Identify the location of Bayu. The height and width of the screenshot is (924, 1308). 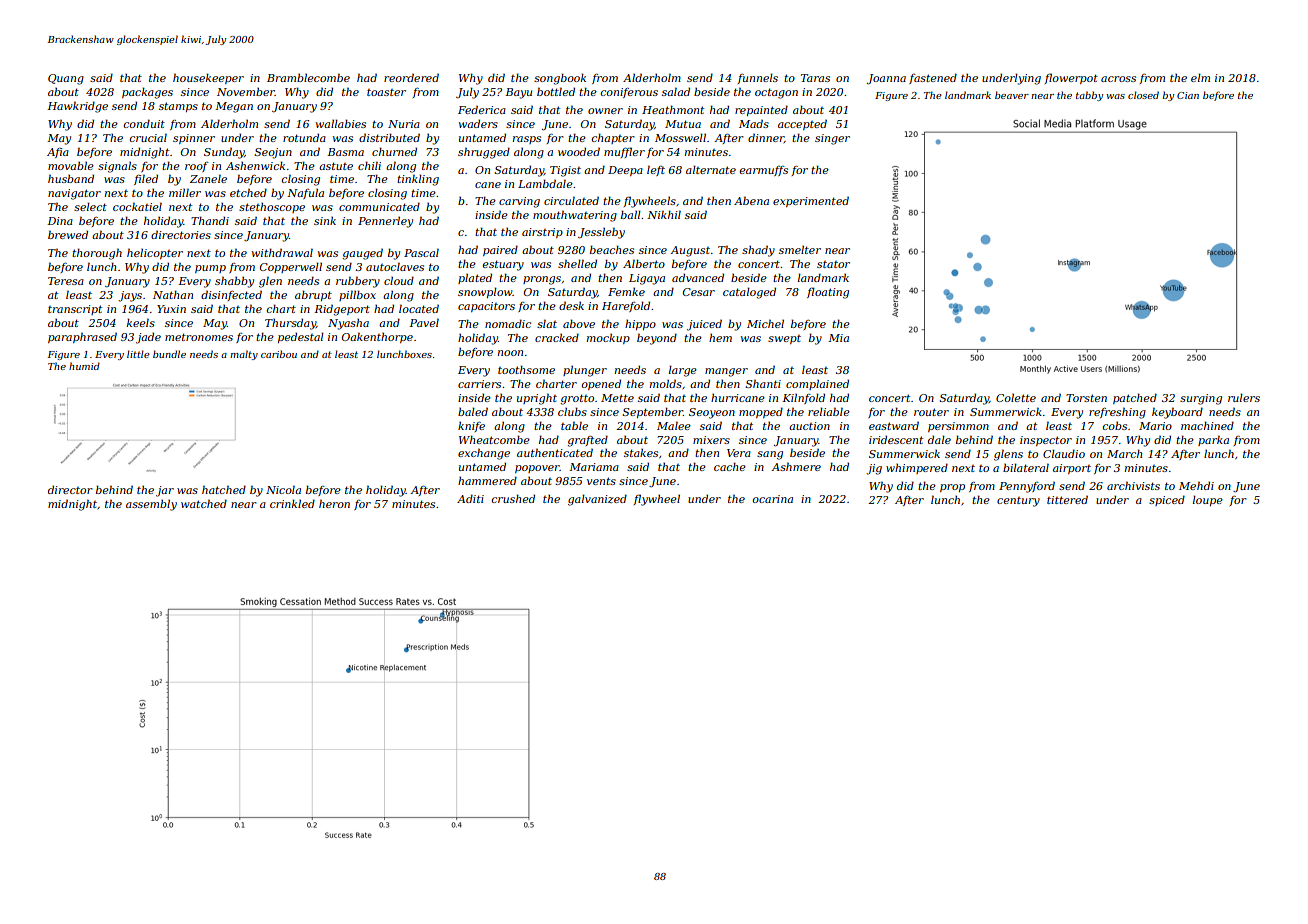
(518, 93).
